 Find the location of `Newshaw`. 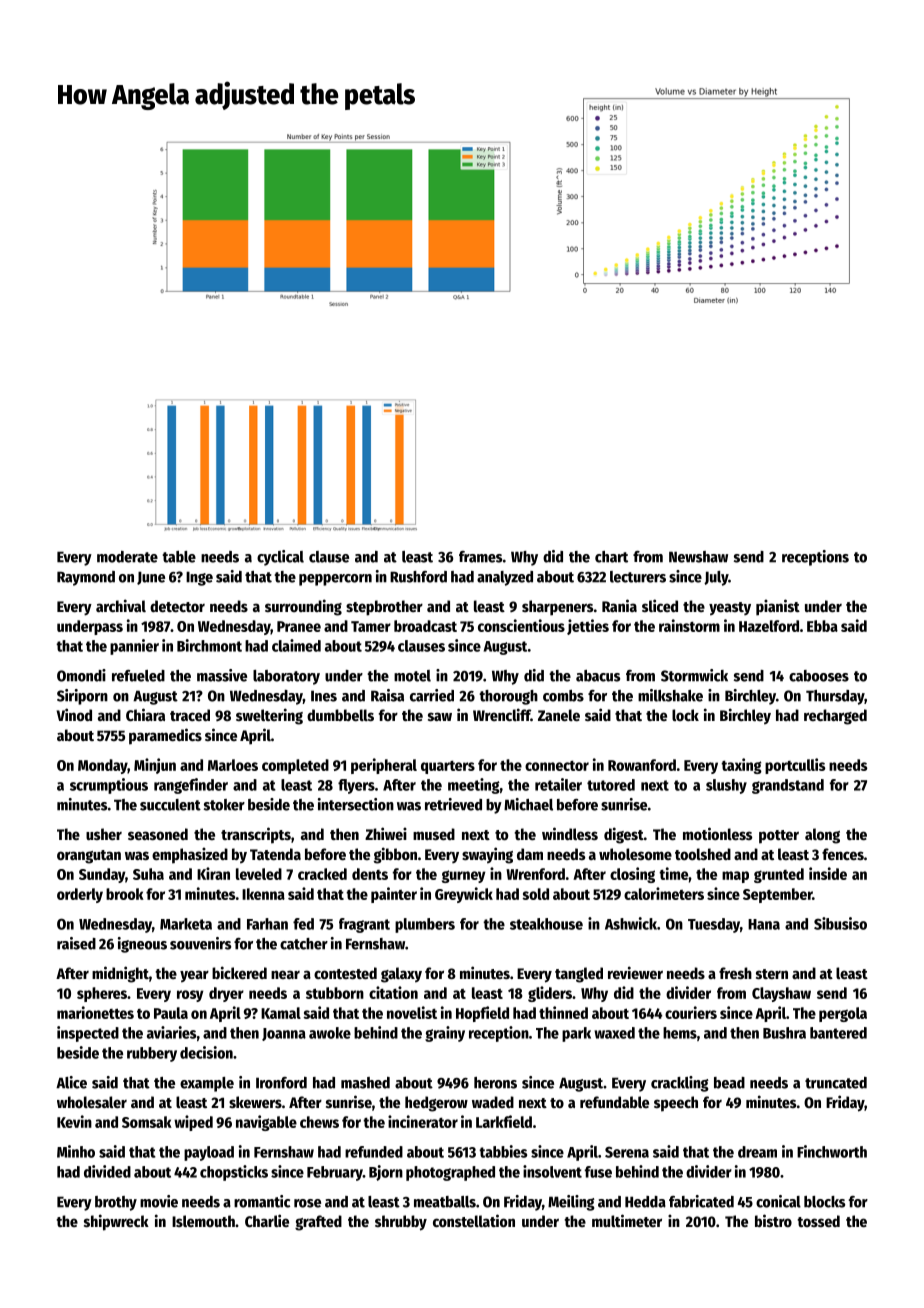

Newshaw is located at coordinates (698, 557).
